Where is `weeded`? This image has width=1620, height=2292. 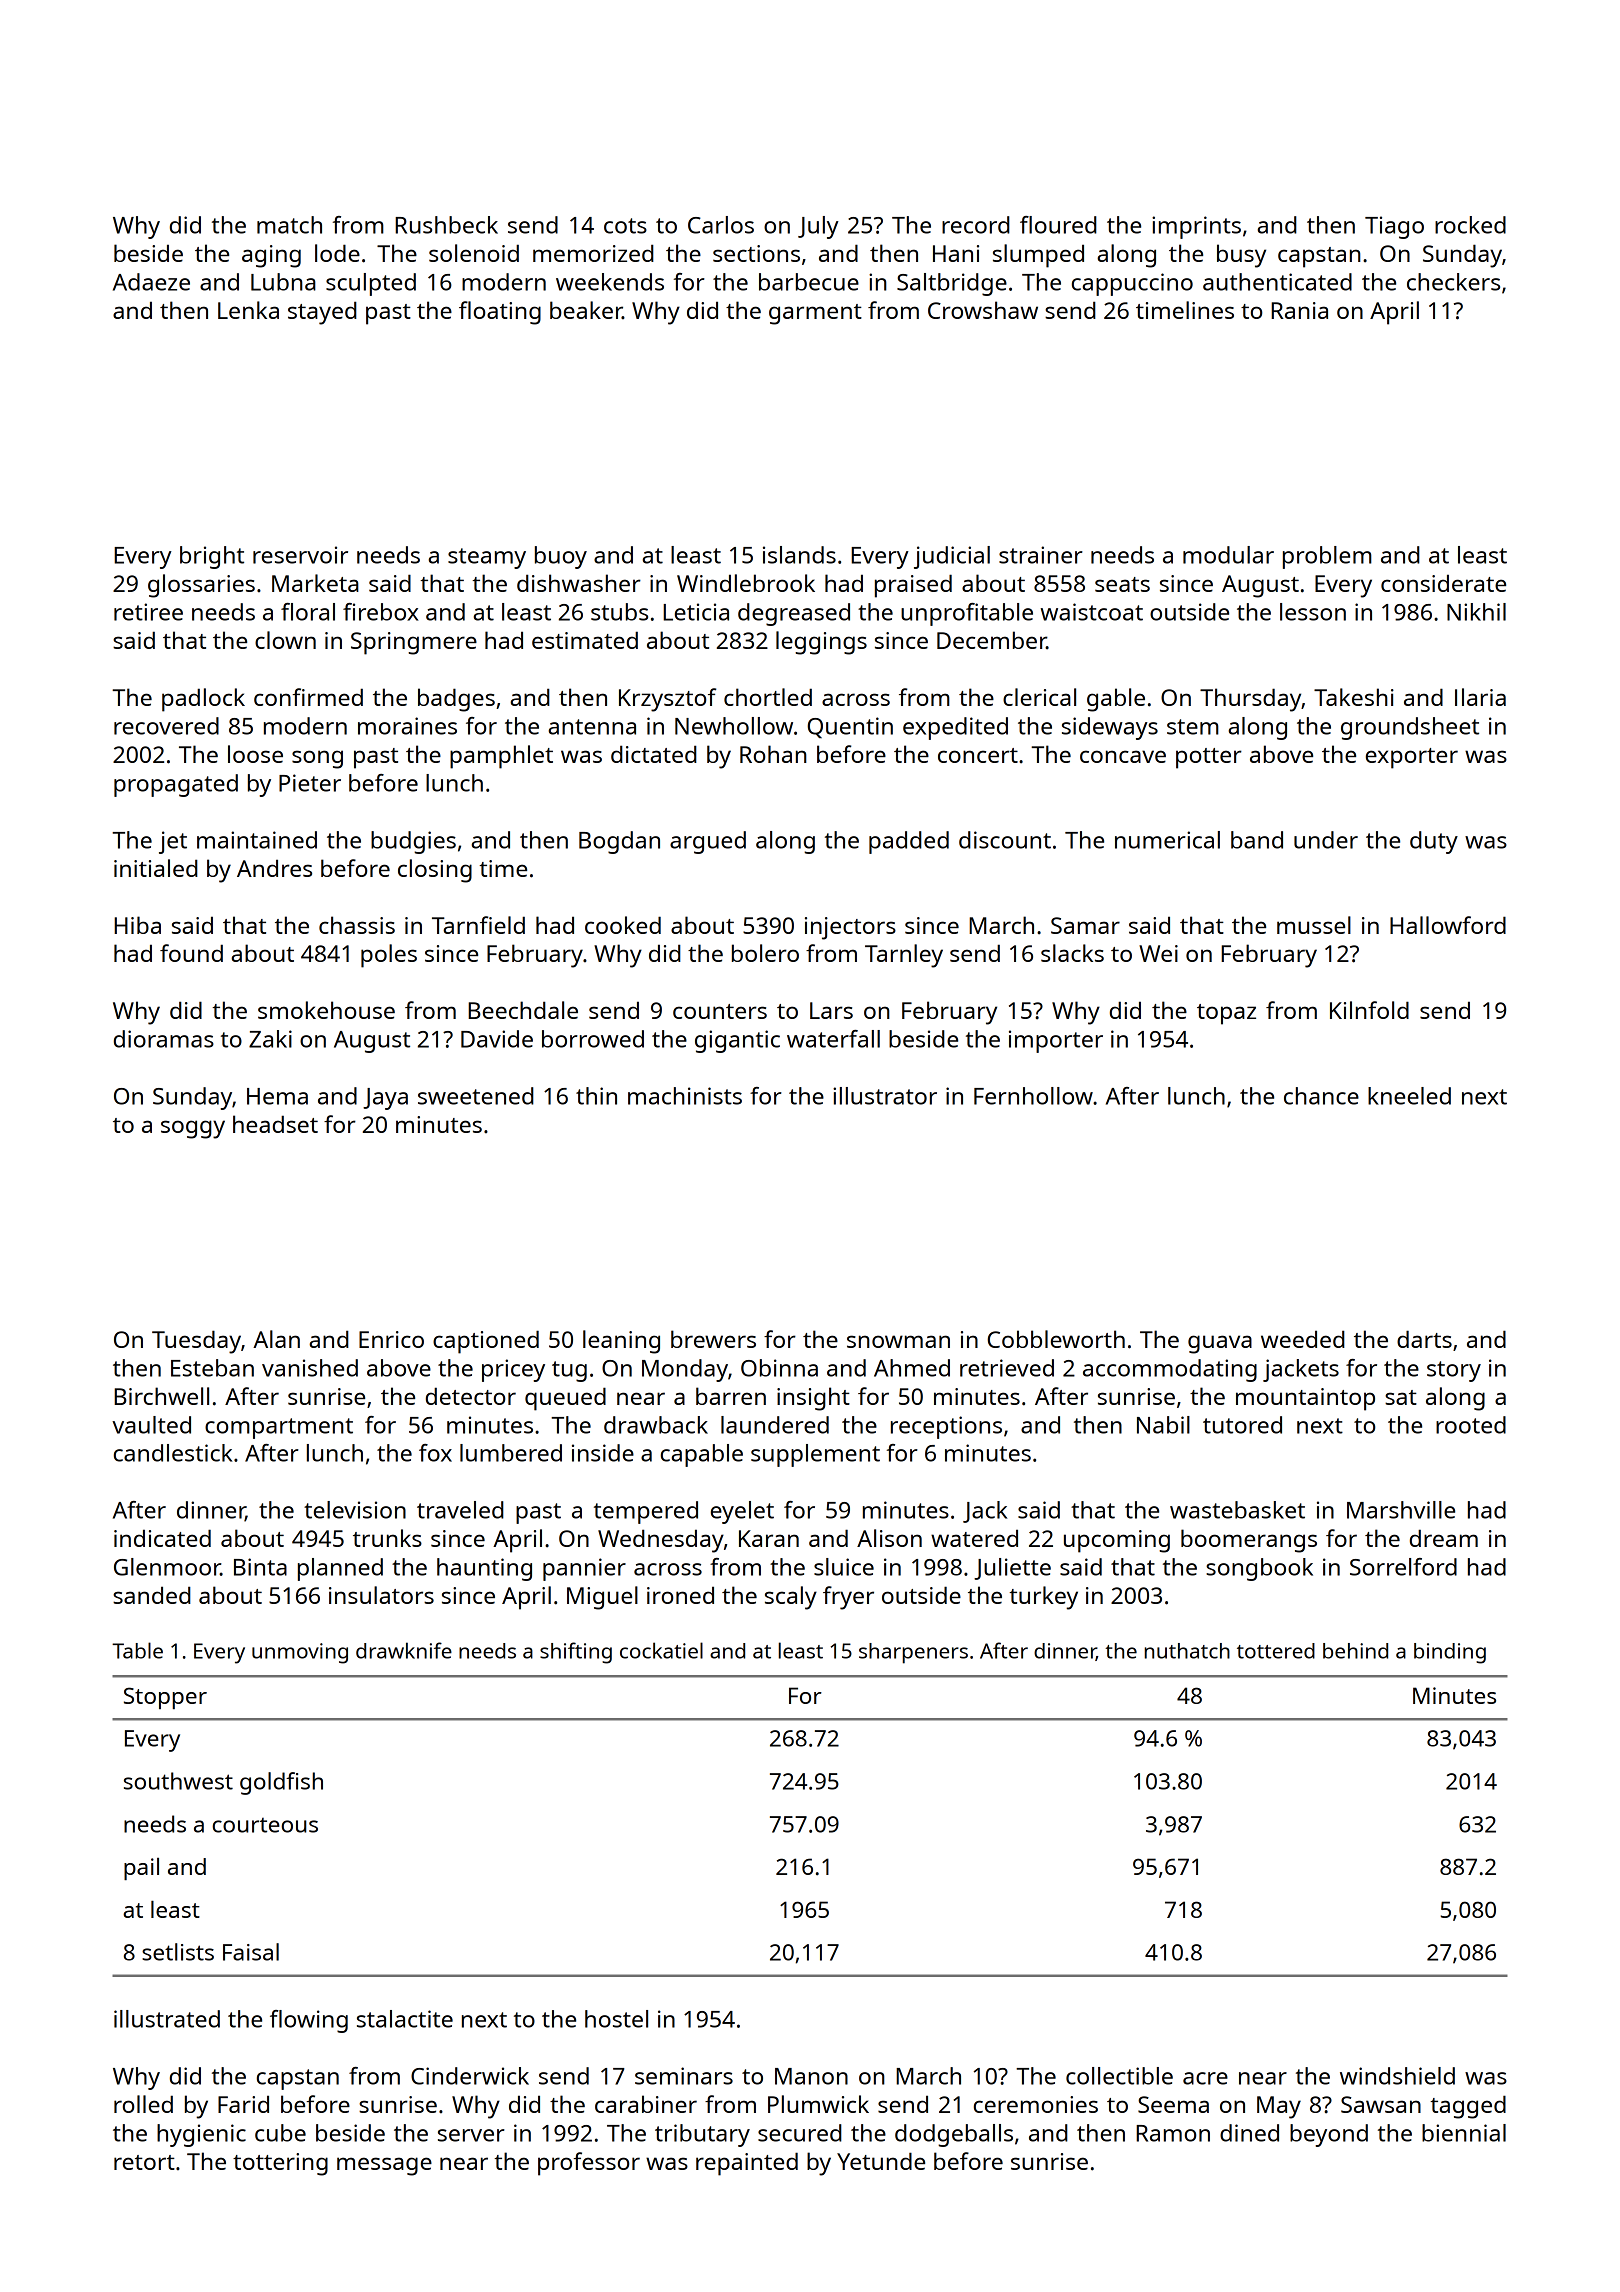
weeded is located at coordinates (1303, 1339).
